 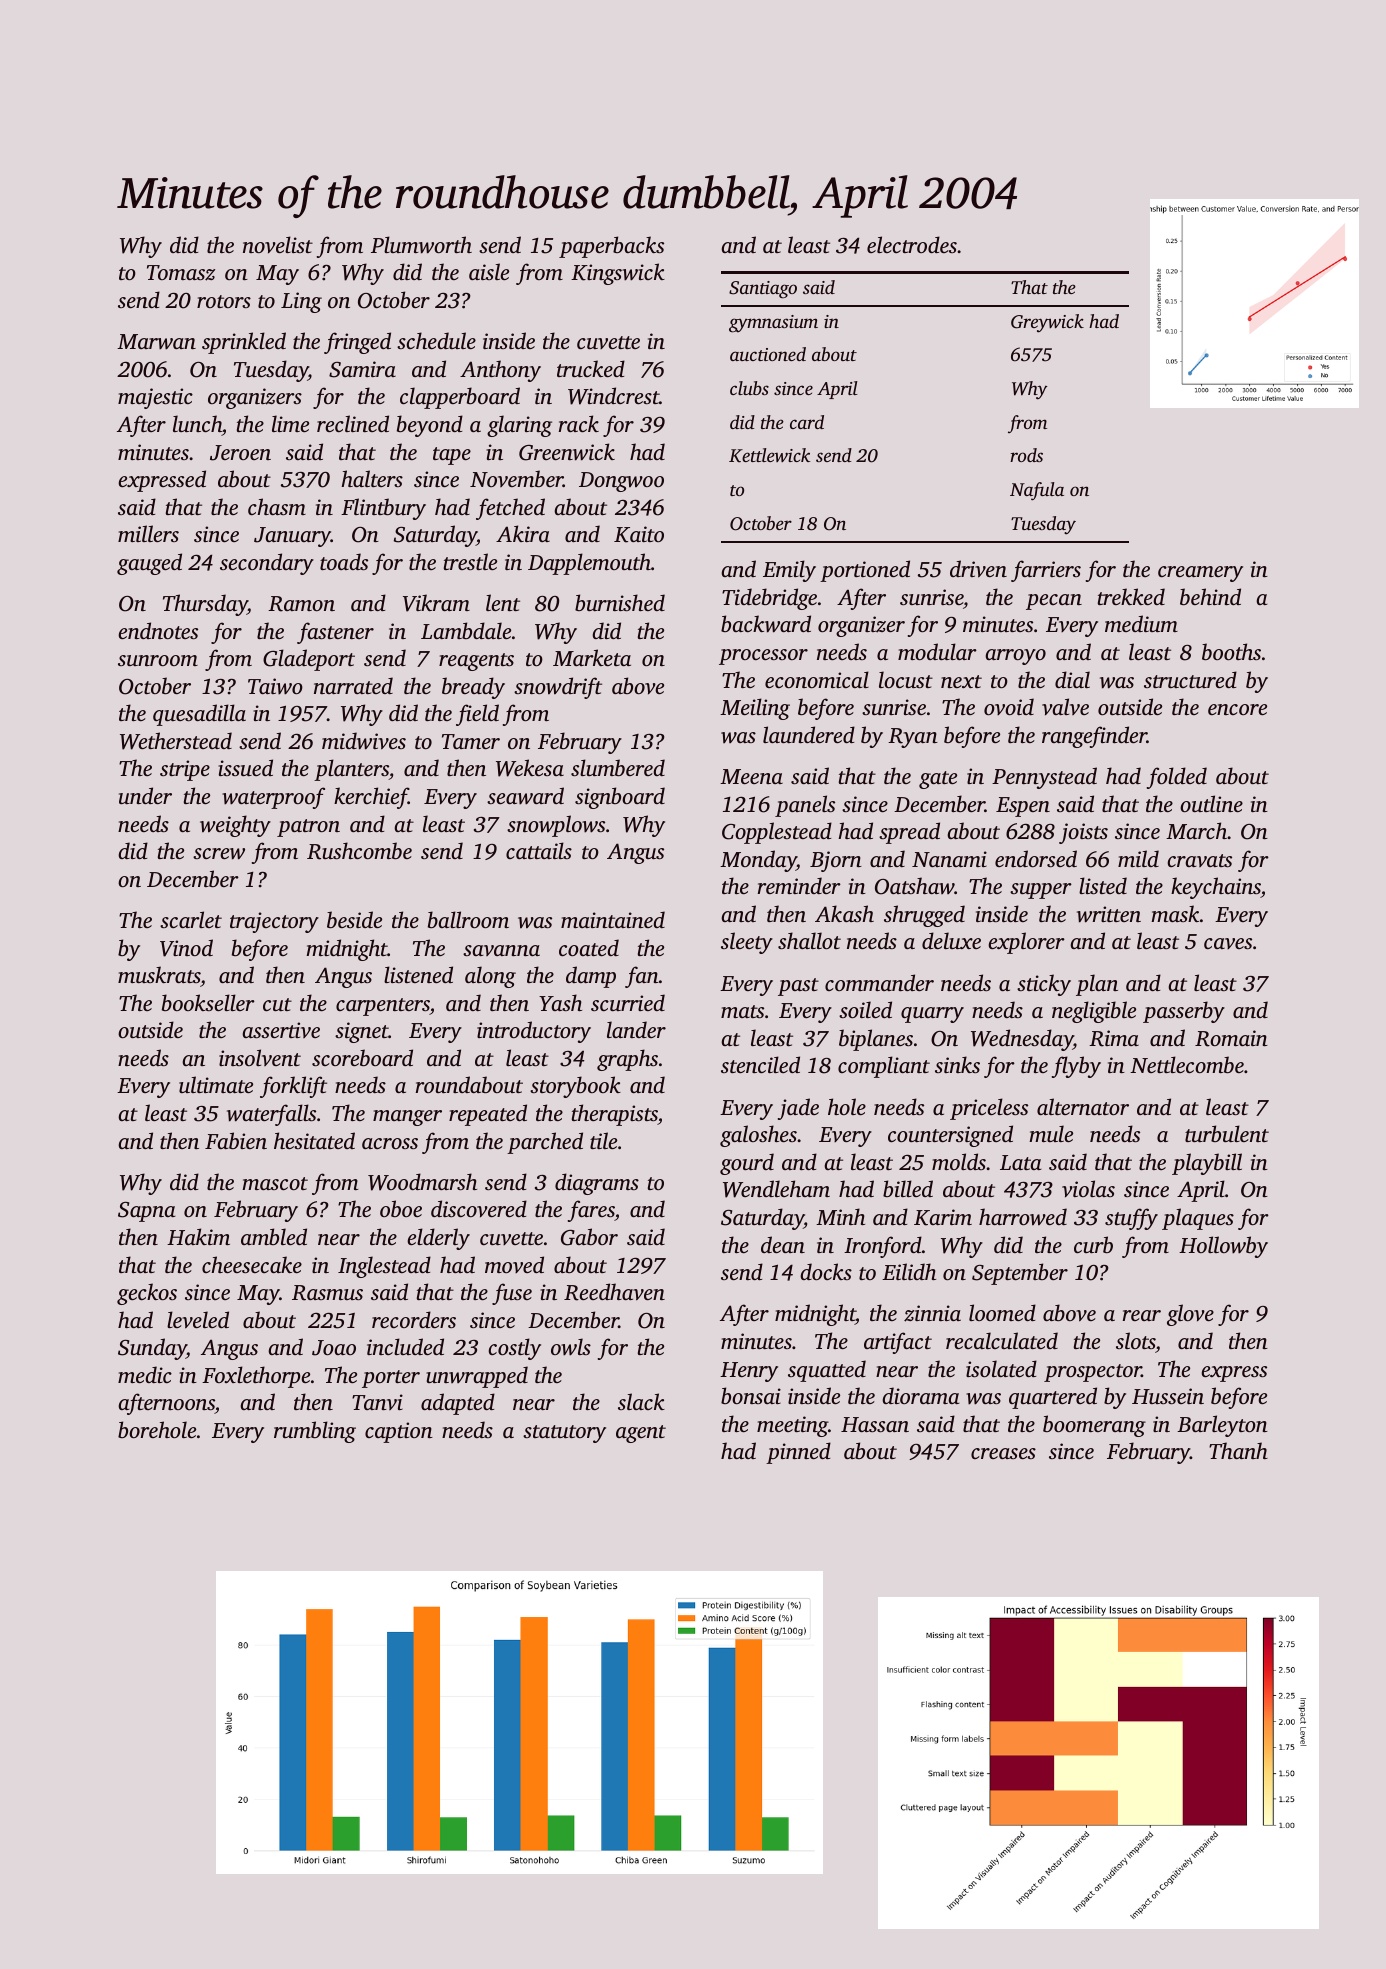 I want to click on Greywick, so click(x=1047, y=323).
